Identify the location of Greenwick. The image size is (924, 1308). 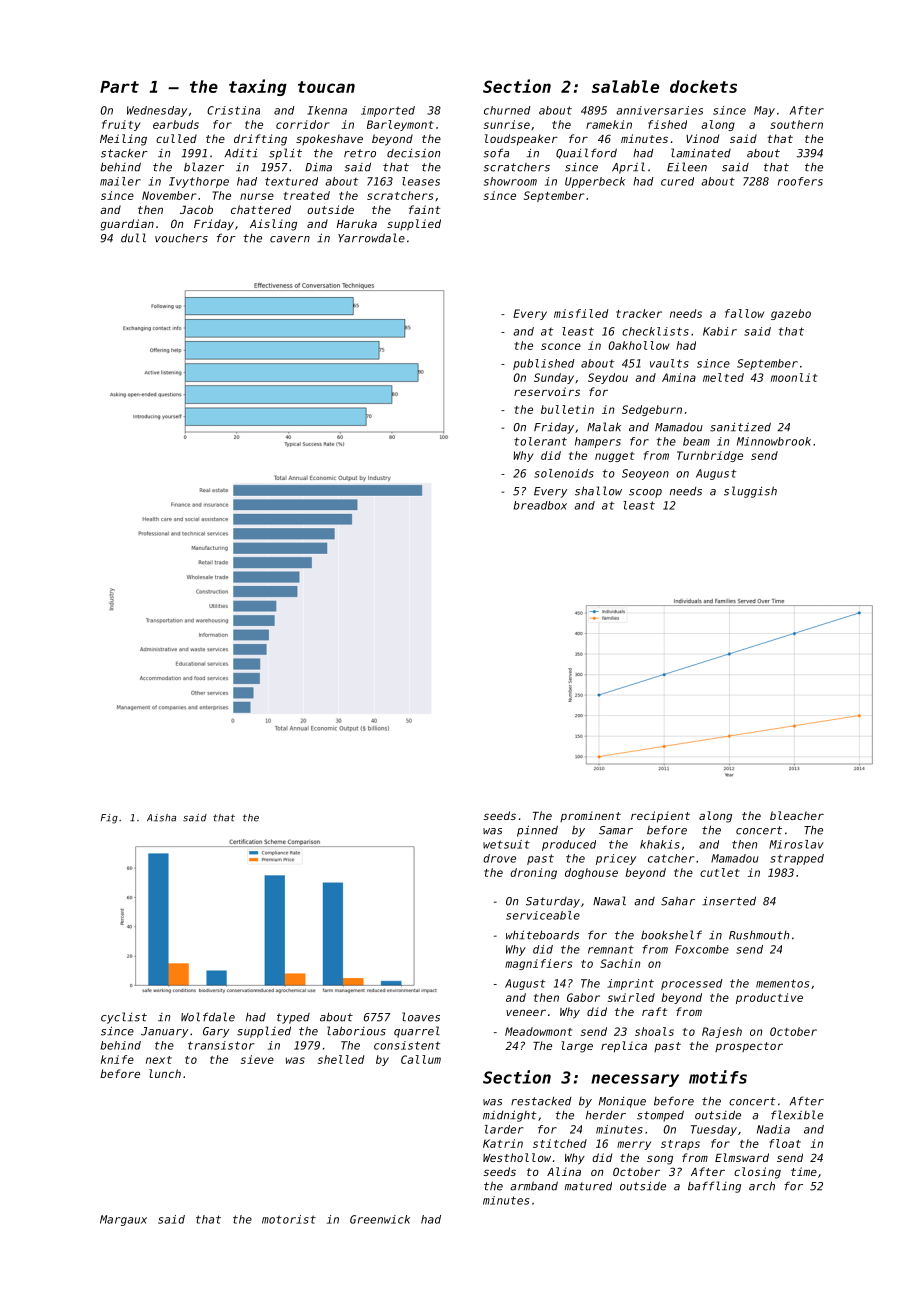
(380, 1219).
